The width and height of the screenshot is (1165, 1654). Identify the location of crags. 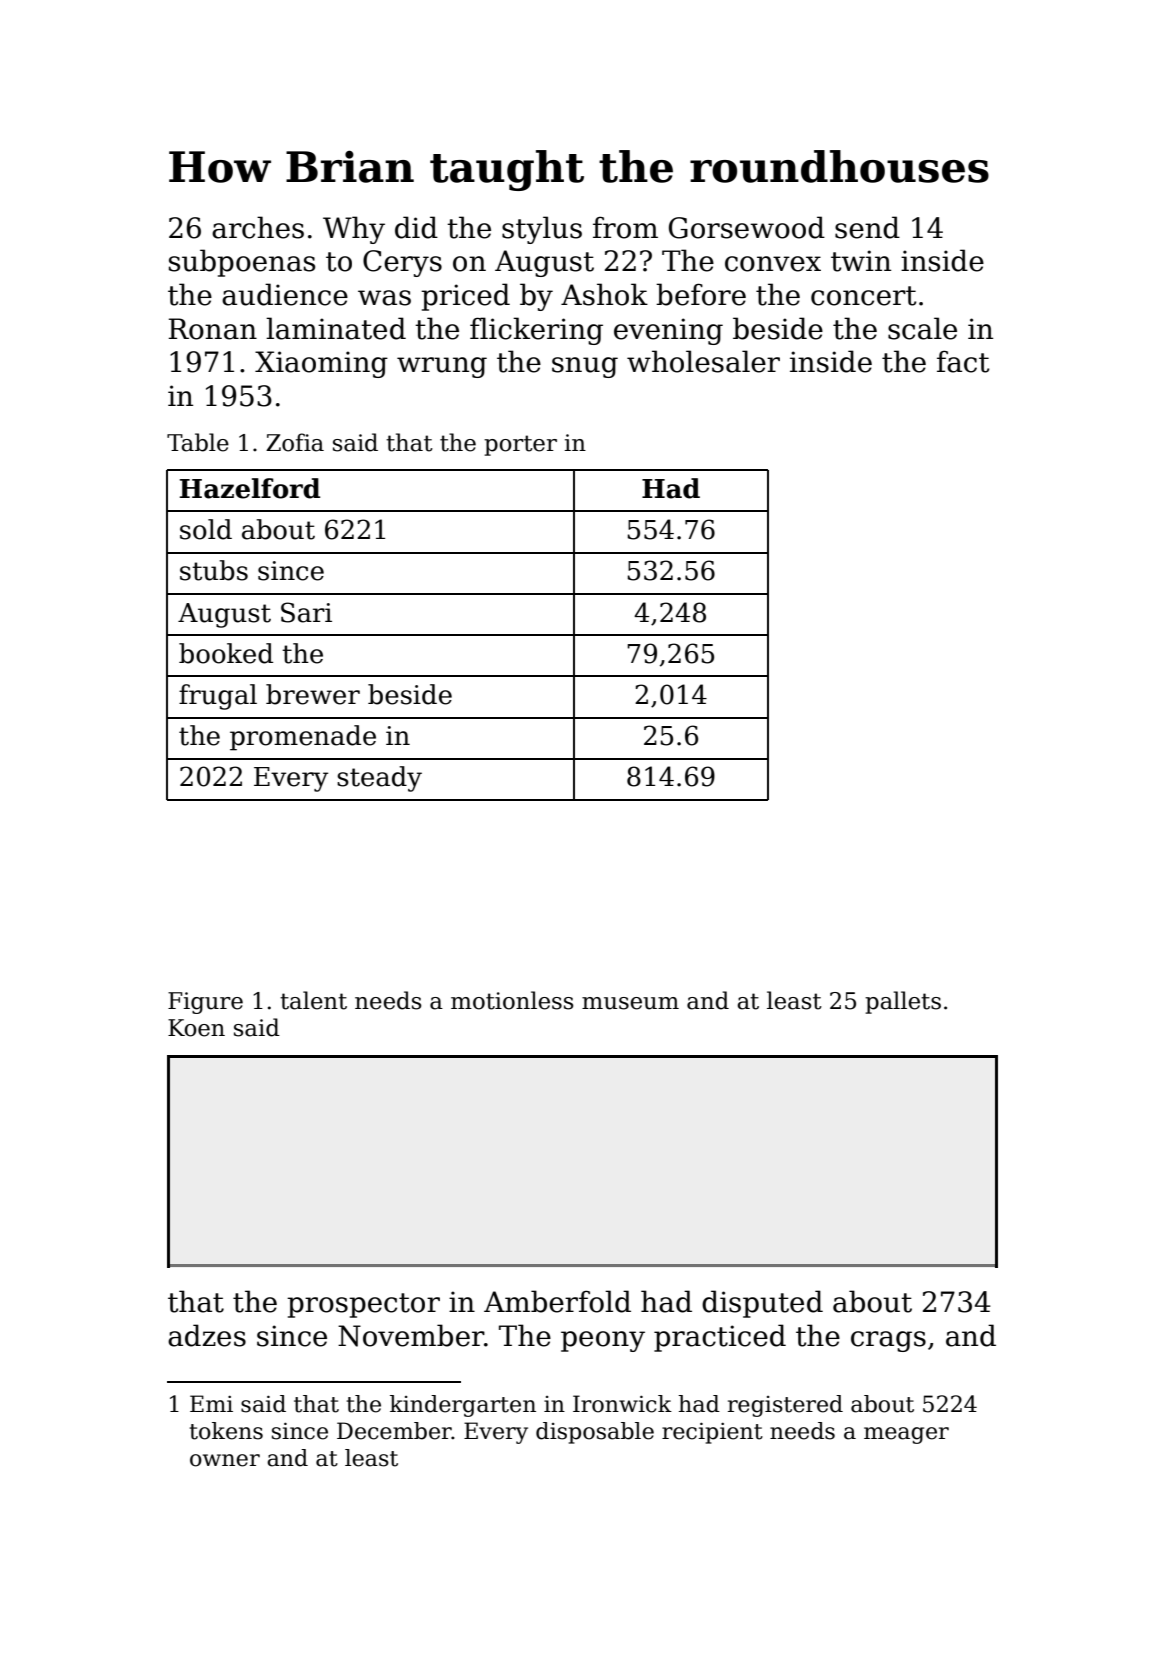
(888, 1341).
